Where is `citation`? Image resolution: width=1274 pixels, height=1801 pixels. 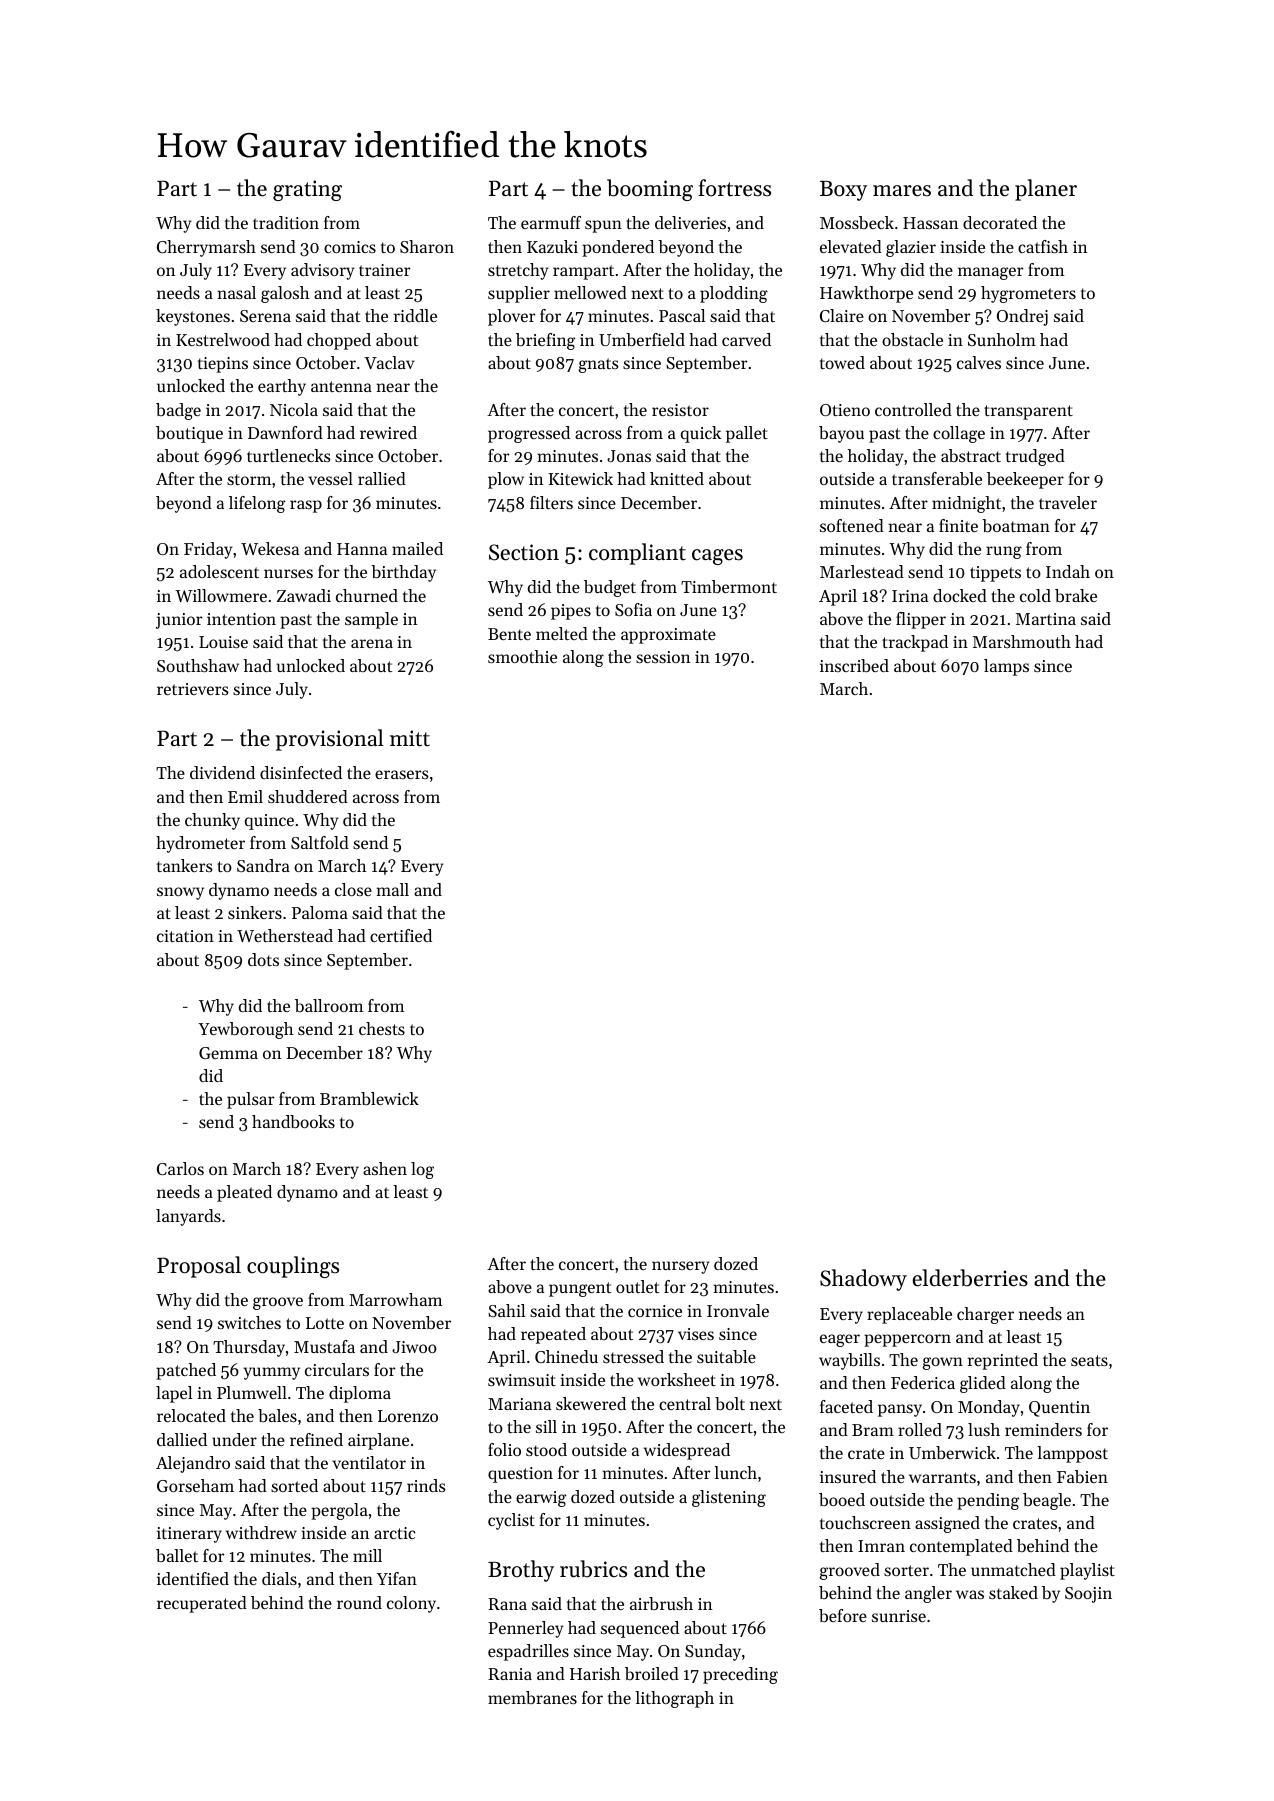
citation is located at coordinates (185, 936).
